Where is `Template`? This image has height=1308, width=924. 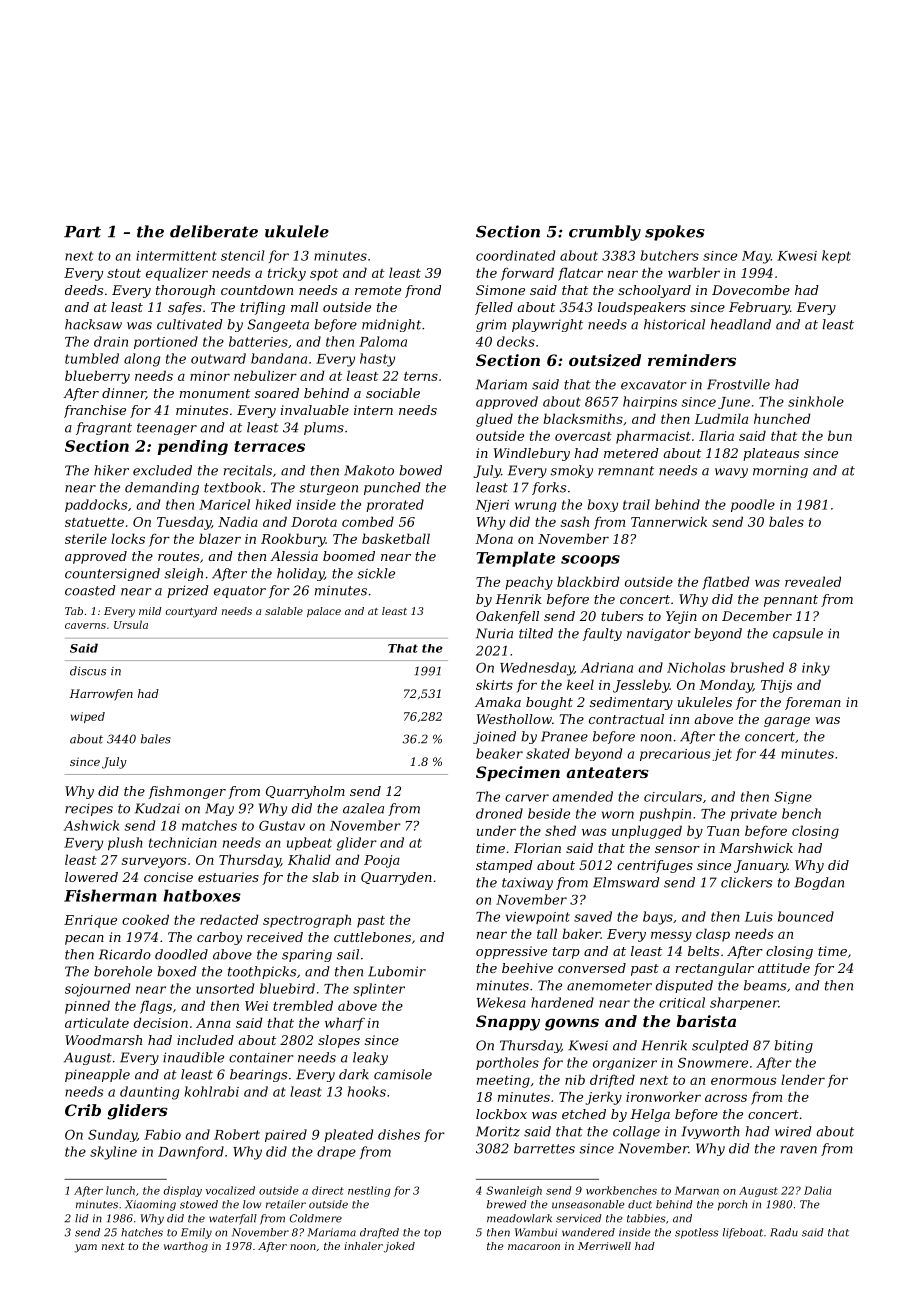
Template is located at coordinates (515, 559).
